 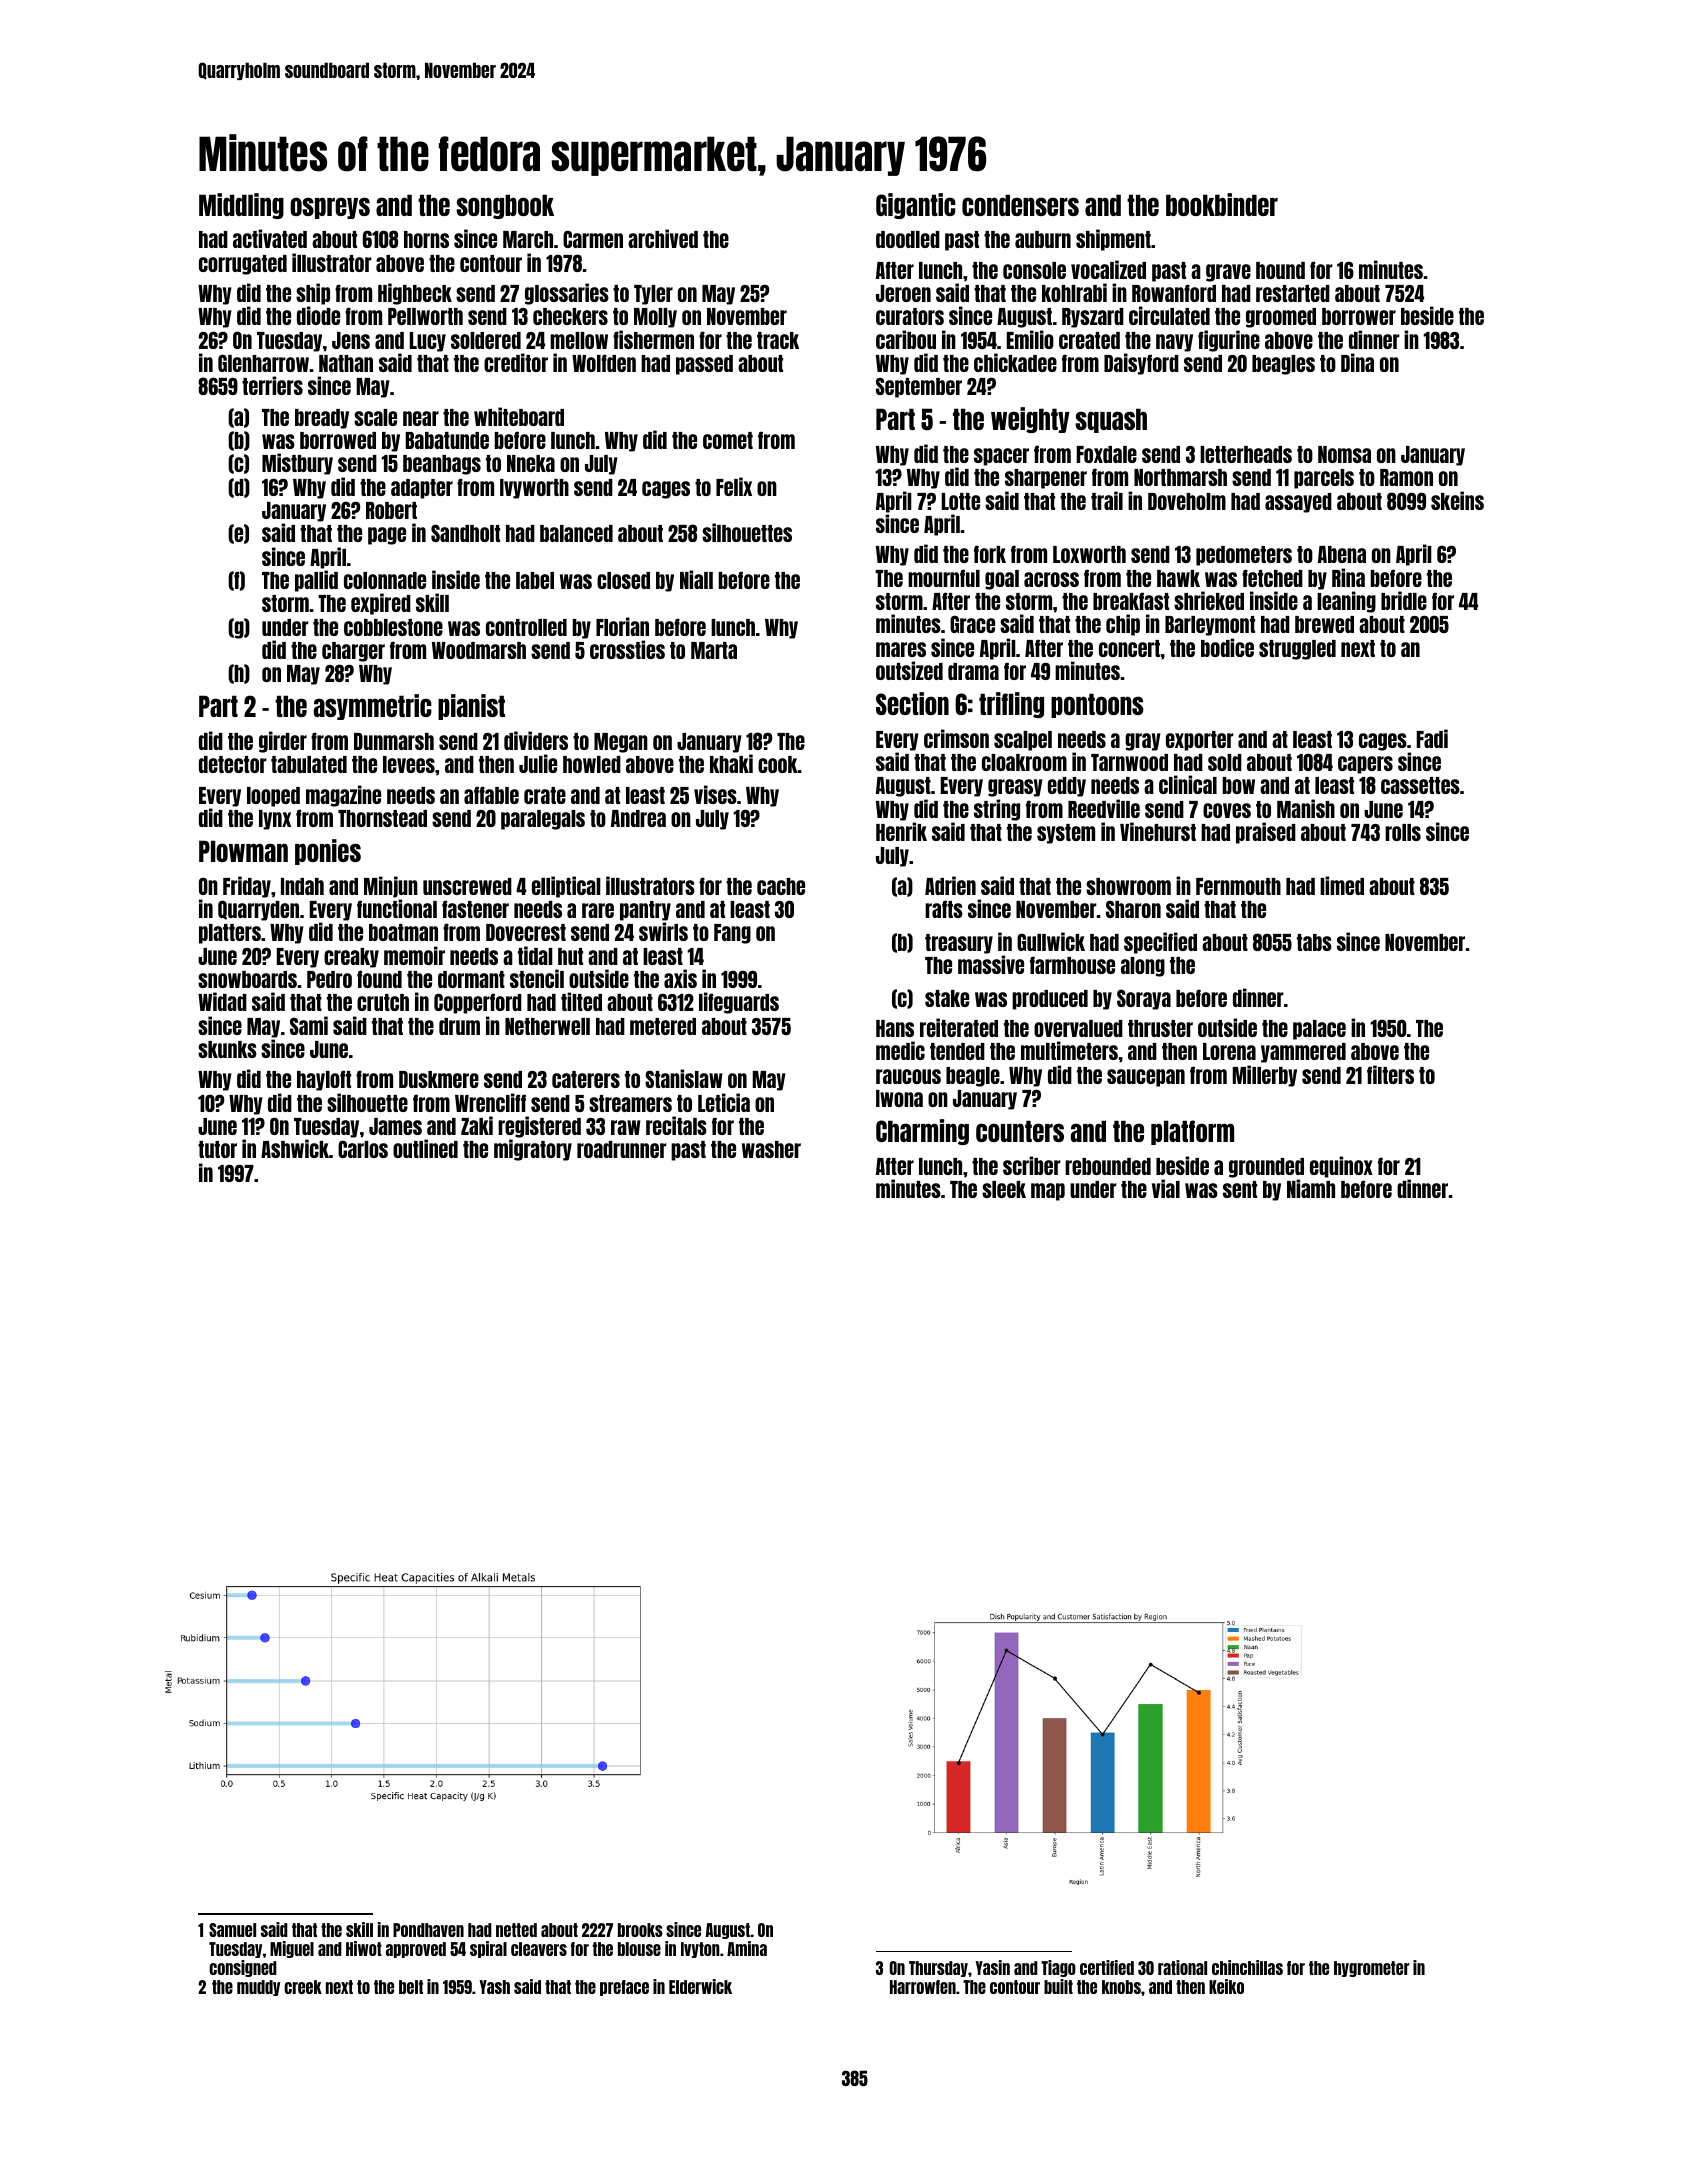 I want to click on Lorena, so click(x=1229, y=1051).
